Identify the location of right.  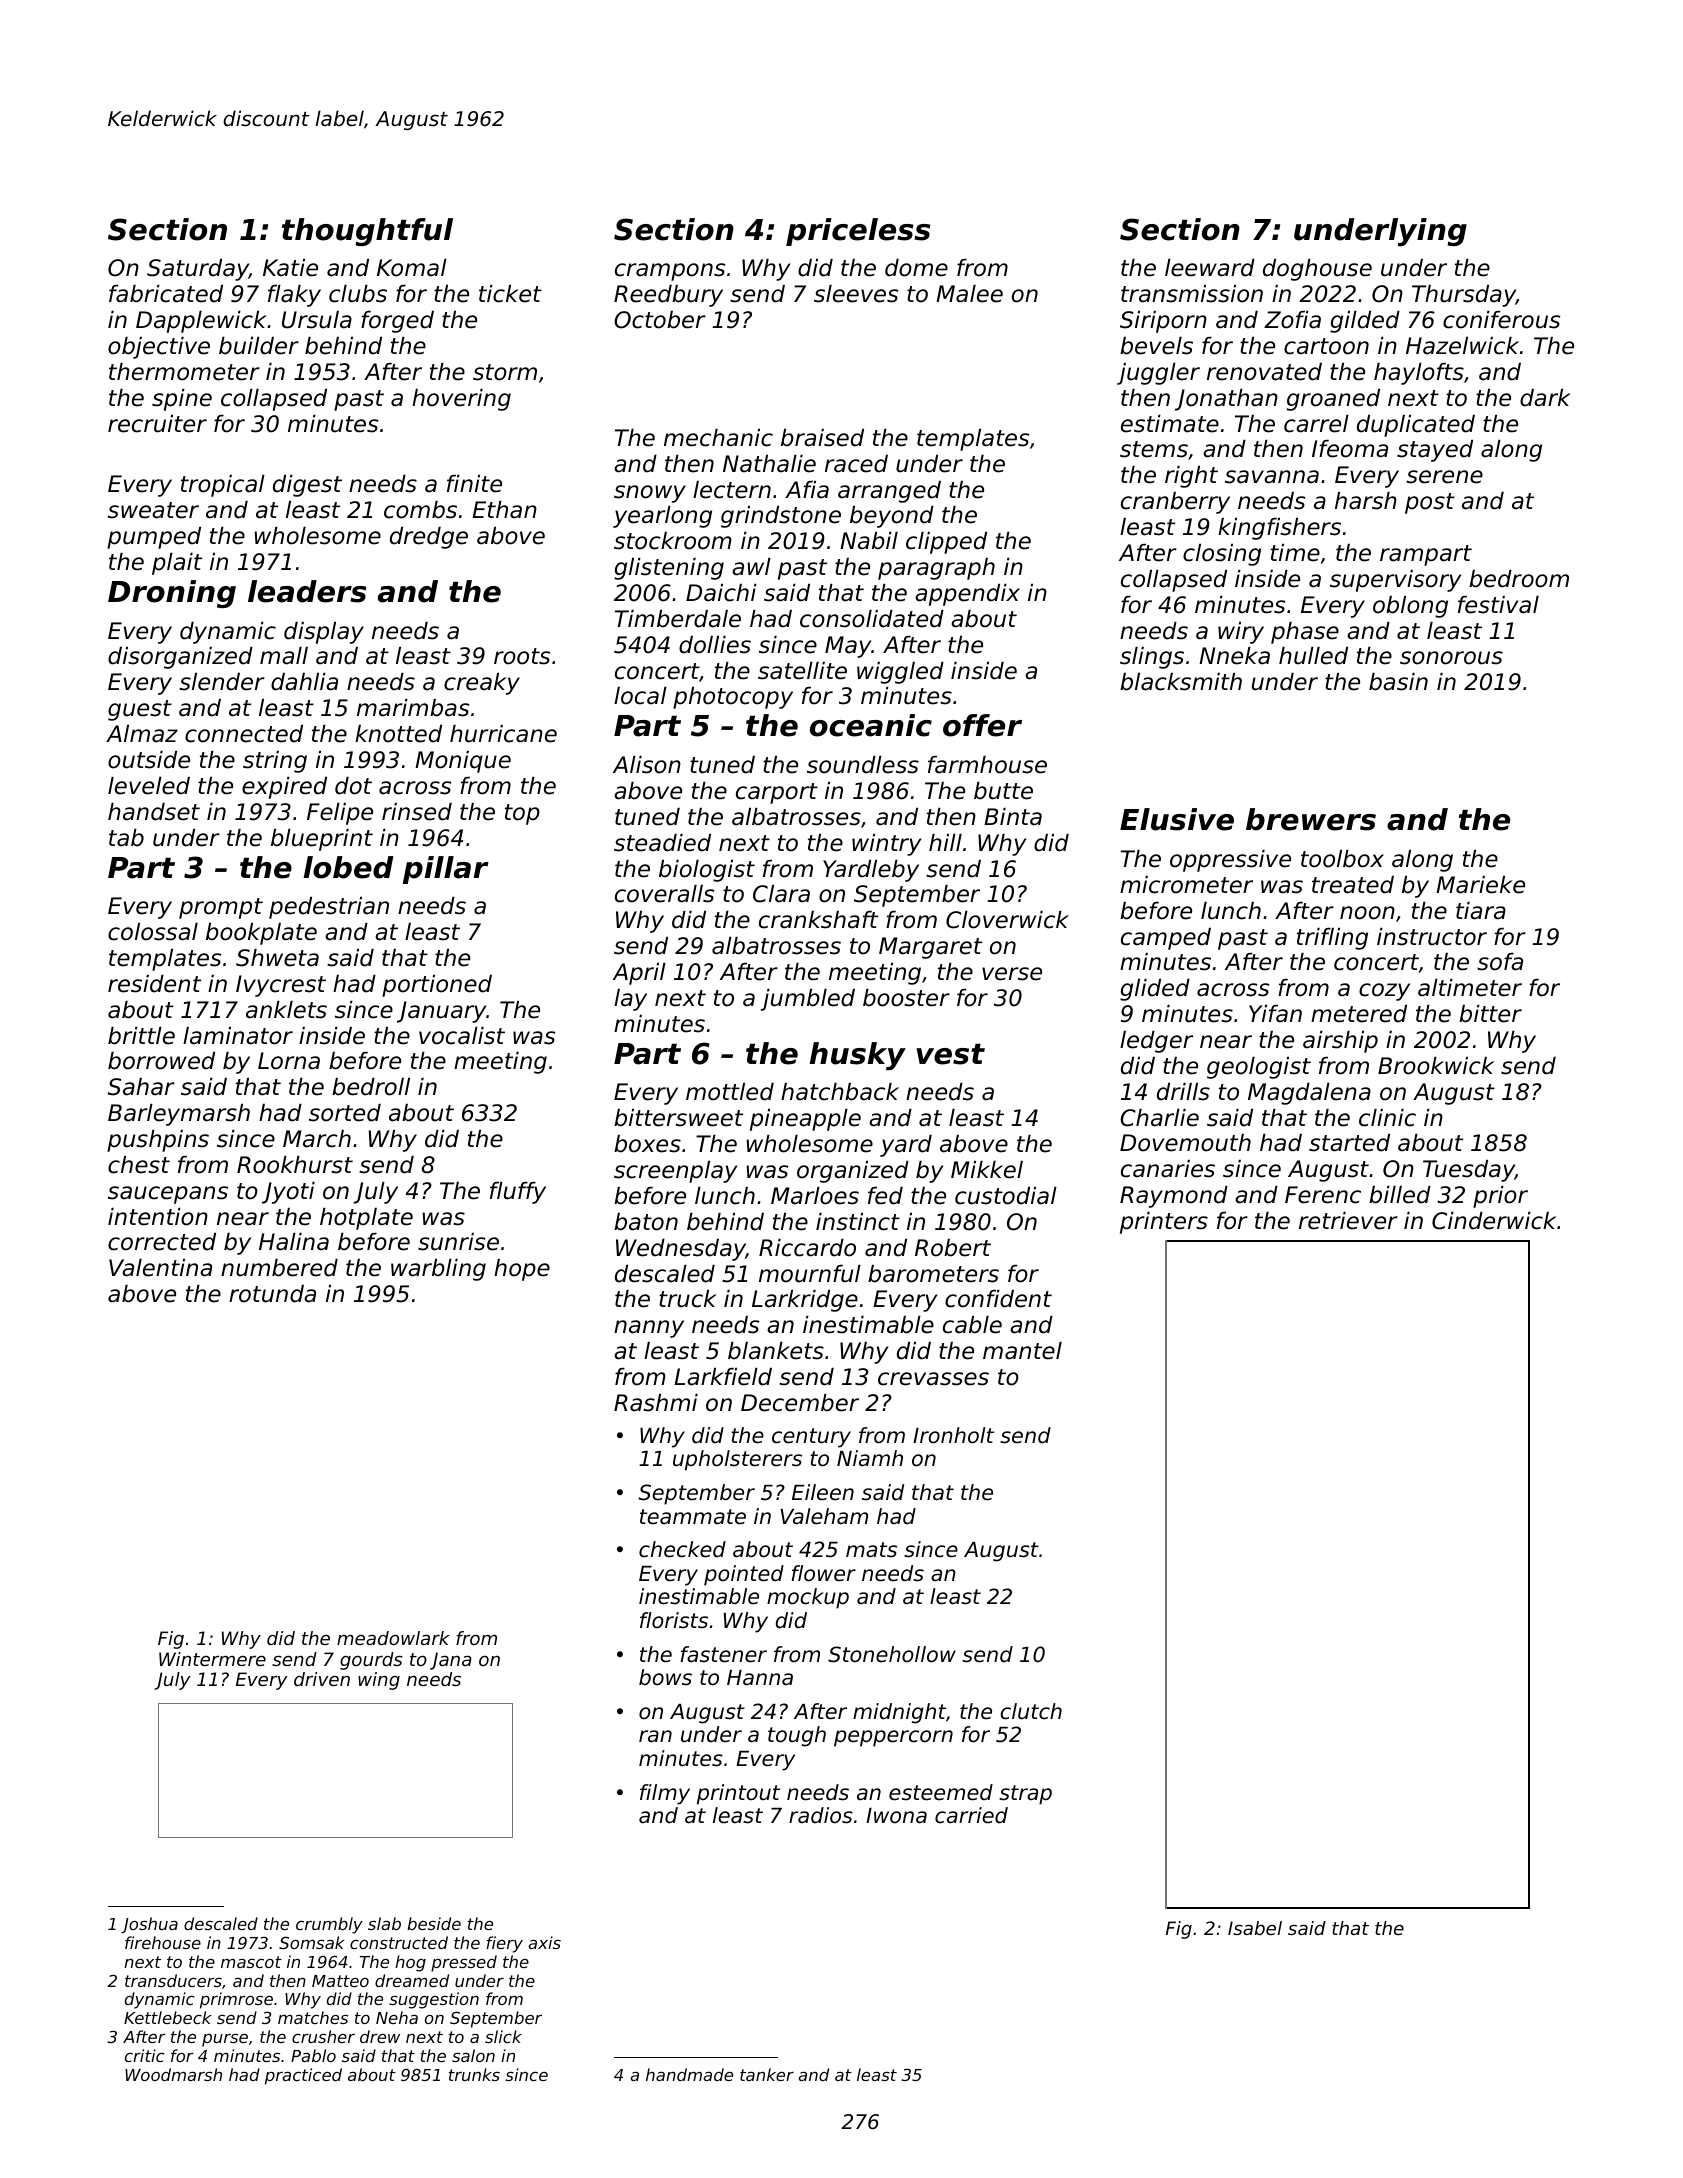
(1191, 477).
